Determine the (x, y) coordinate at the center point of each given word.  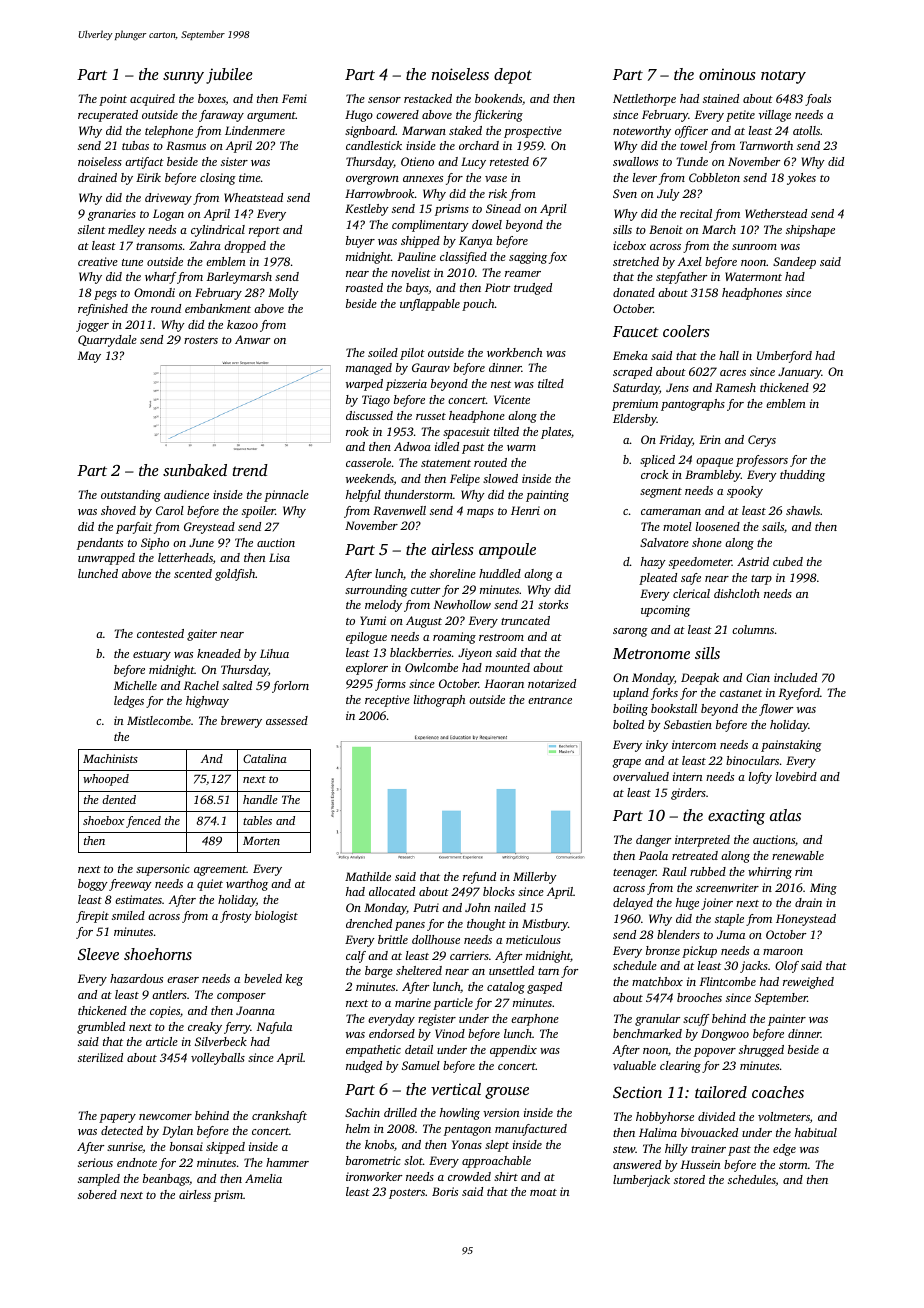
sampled (99, 1180)
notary (783, 77)
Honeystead (806, 920)
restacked (428, 98)
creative (98, 261)
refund (479, 878)
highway (207, 702)
